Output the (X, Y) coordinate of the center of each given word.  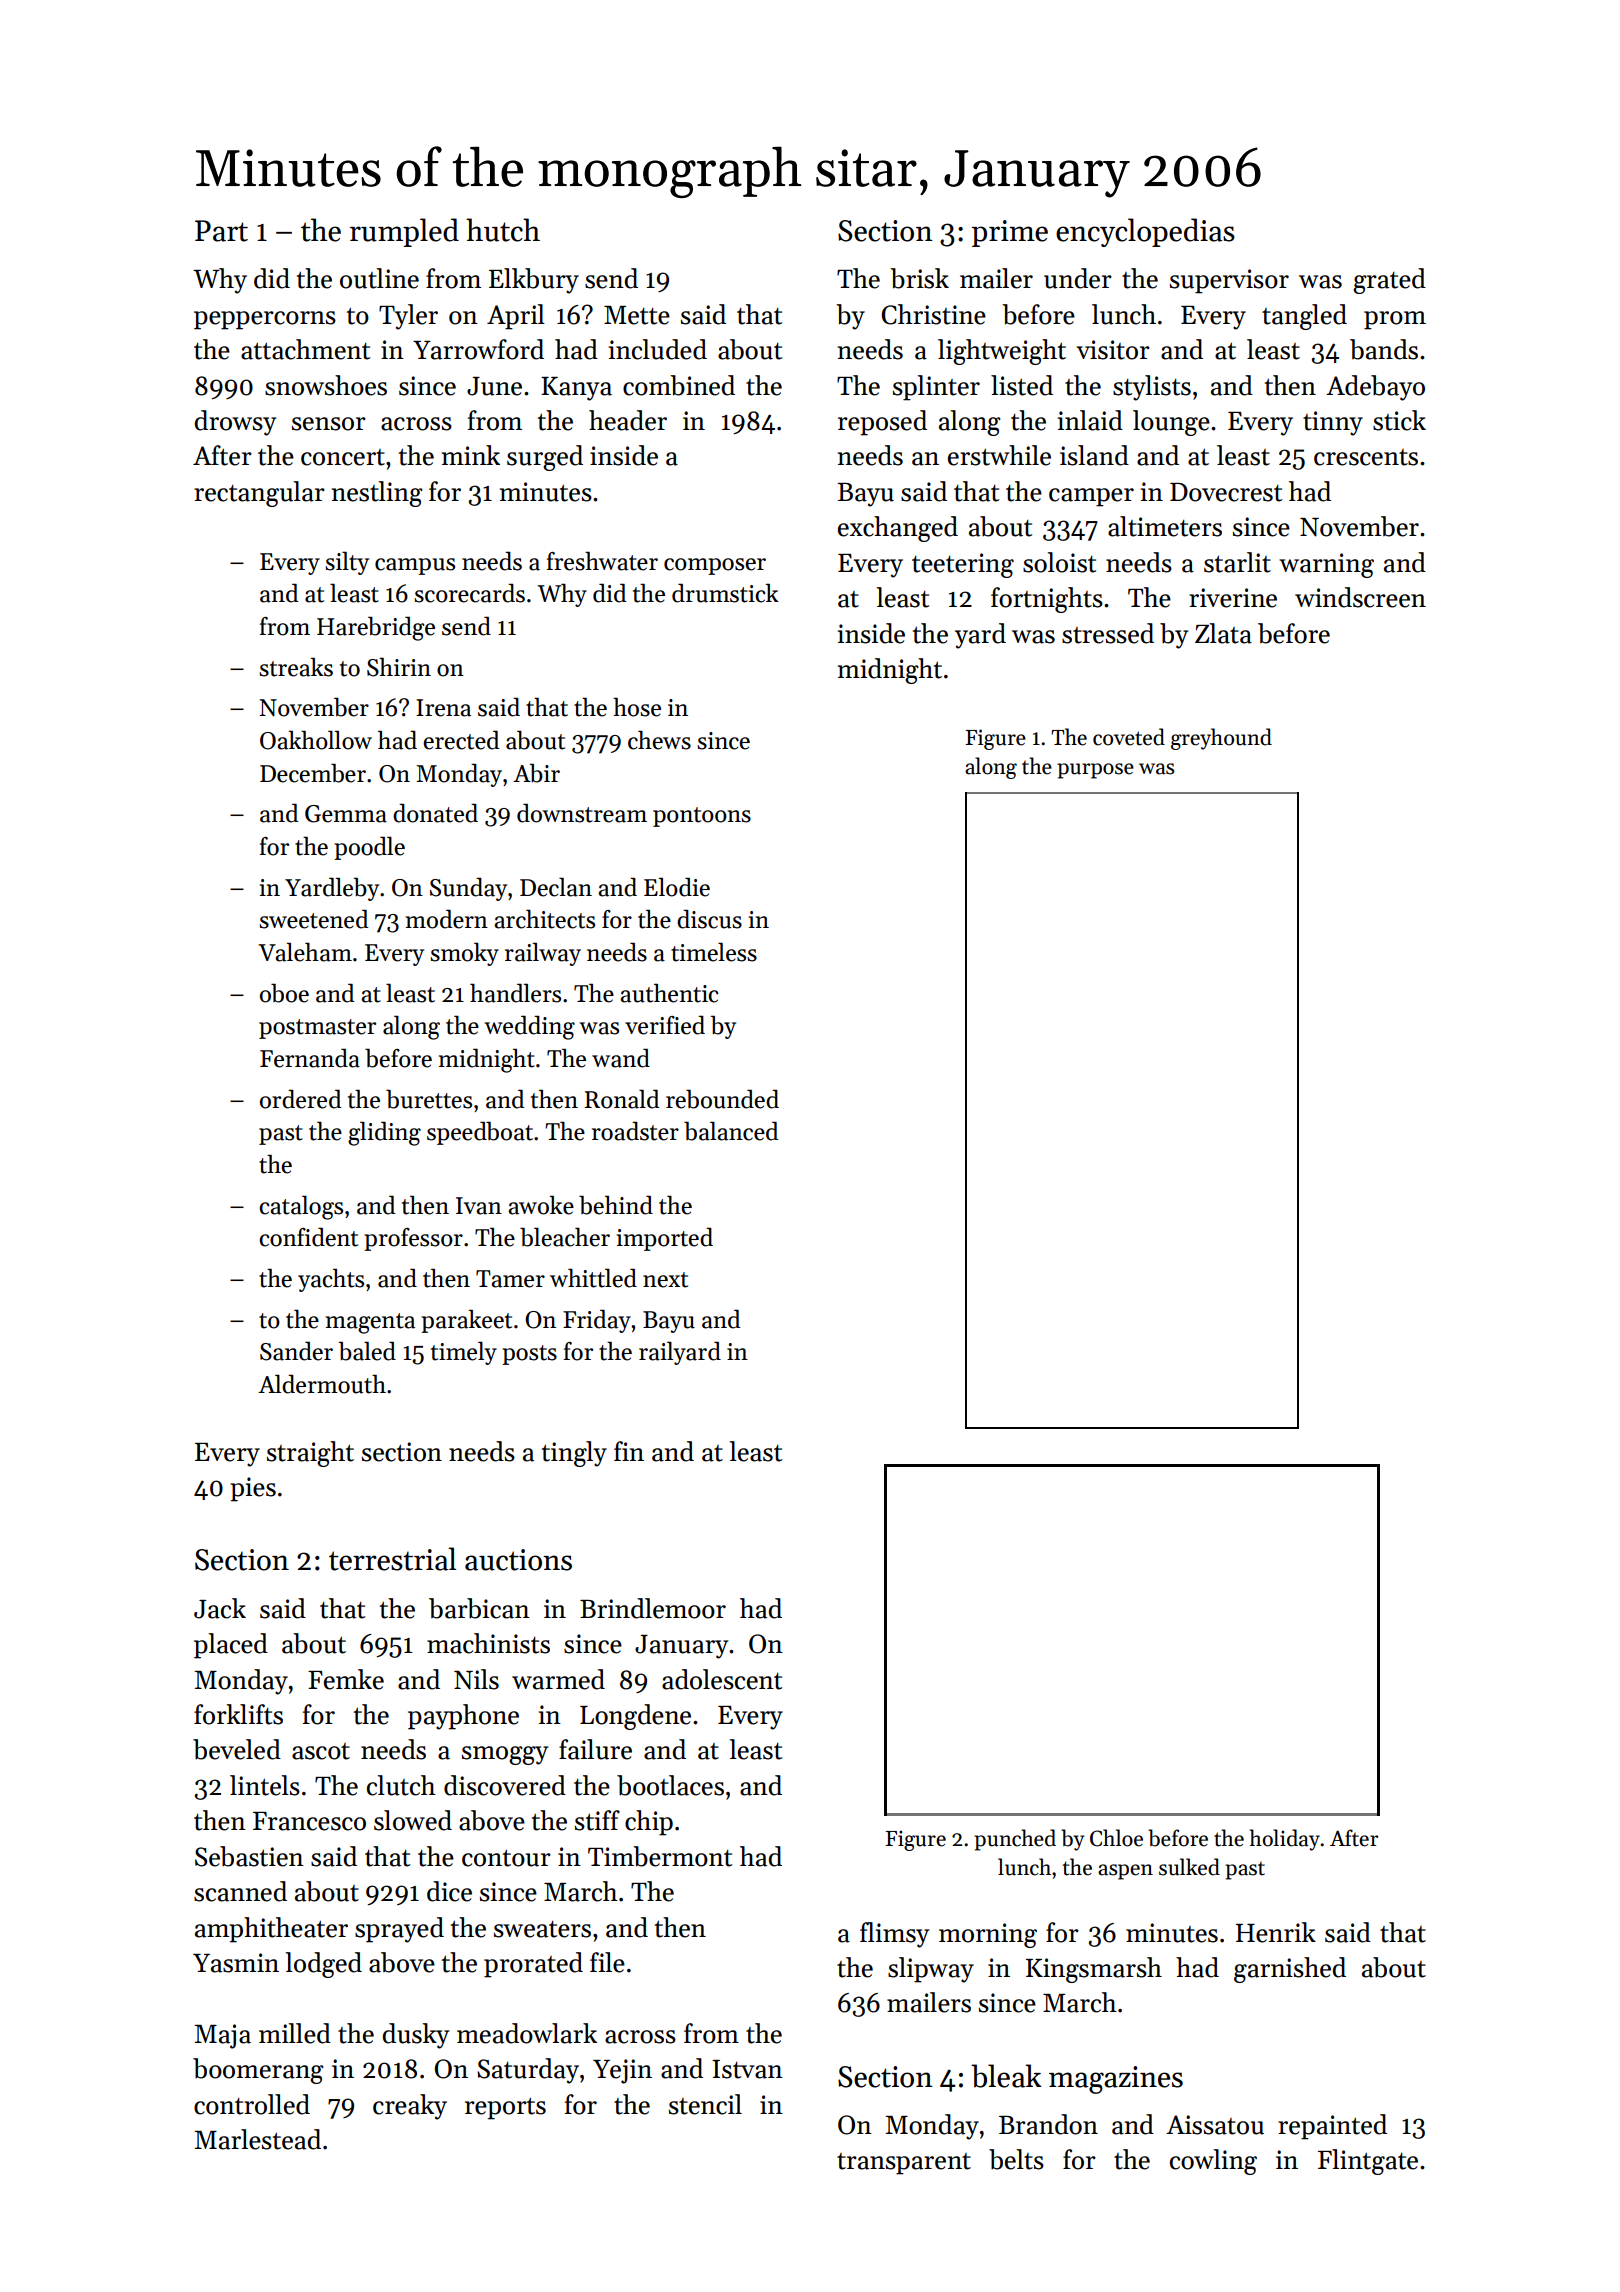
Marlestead (257, 2139)
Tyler (408, 317)
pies (253, 1489)
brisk (919, 278)
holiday (1285, 1840)
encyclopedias (1145, 232)
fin (629, 1451)
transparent (904, 2164)
